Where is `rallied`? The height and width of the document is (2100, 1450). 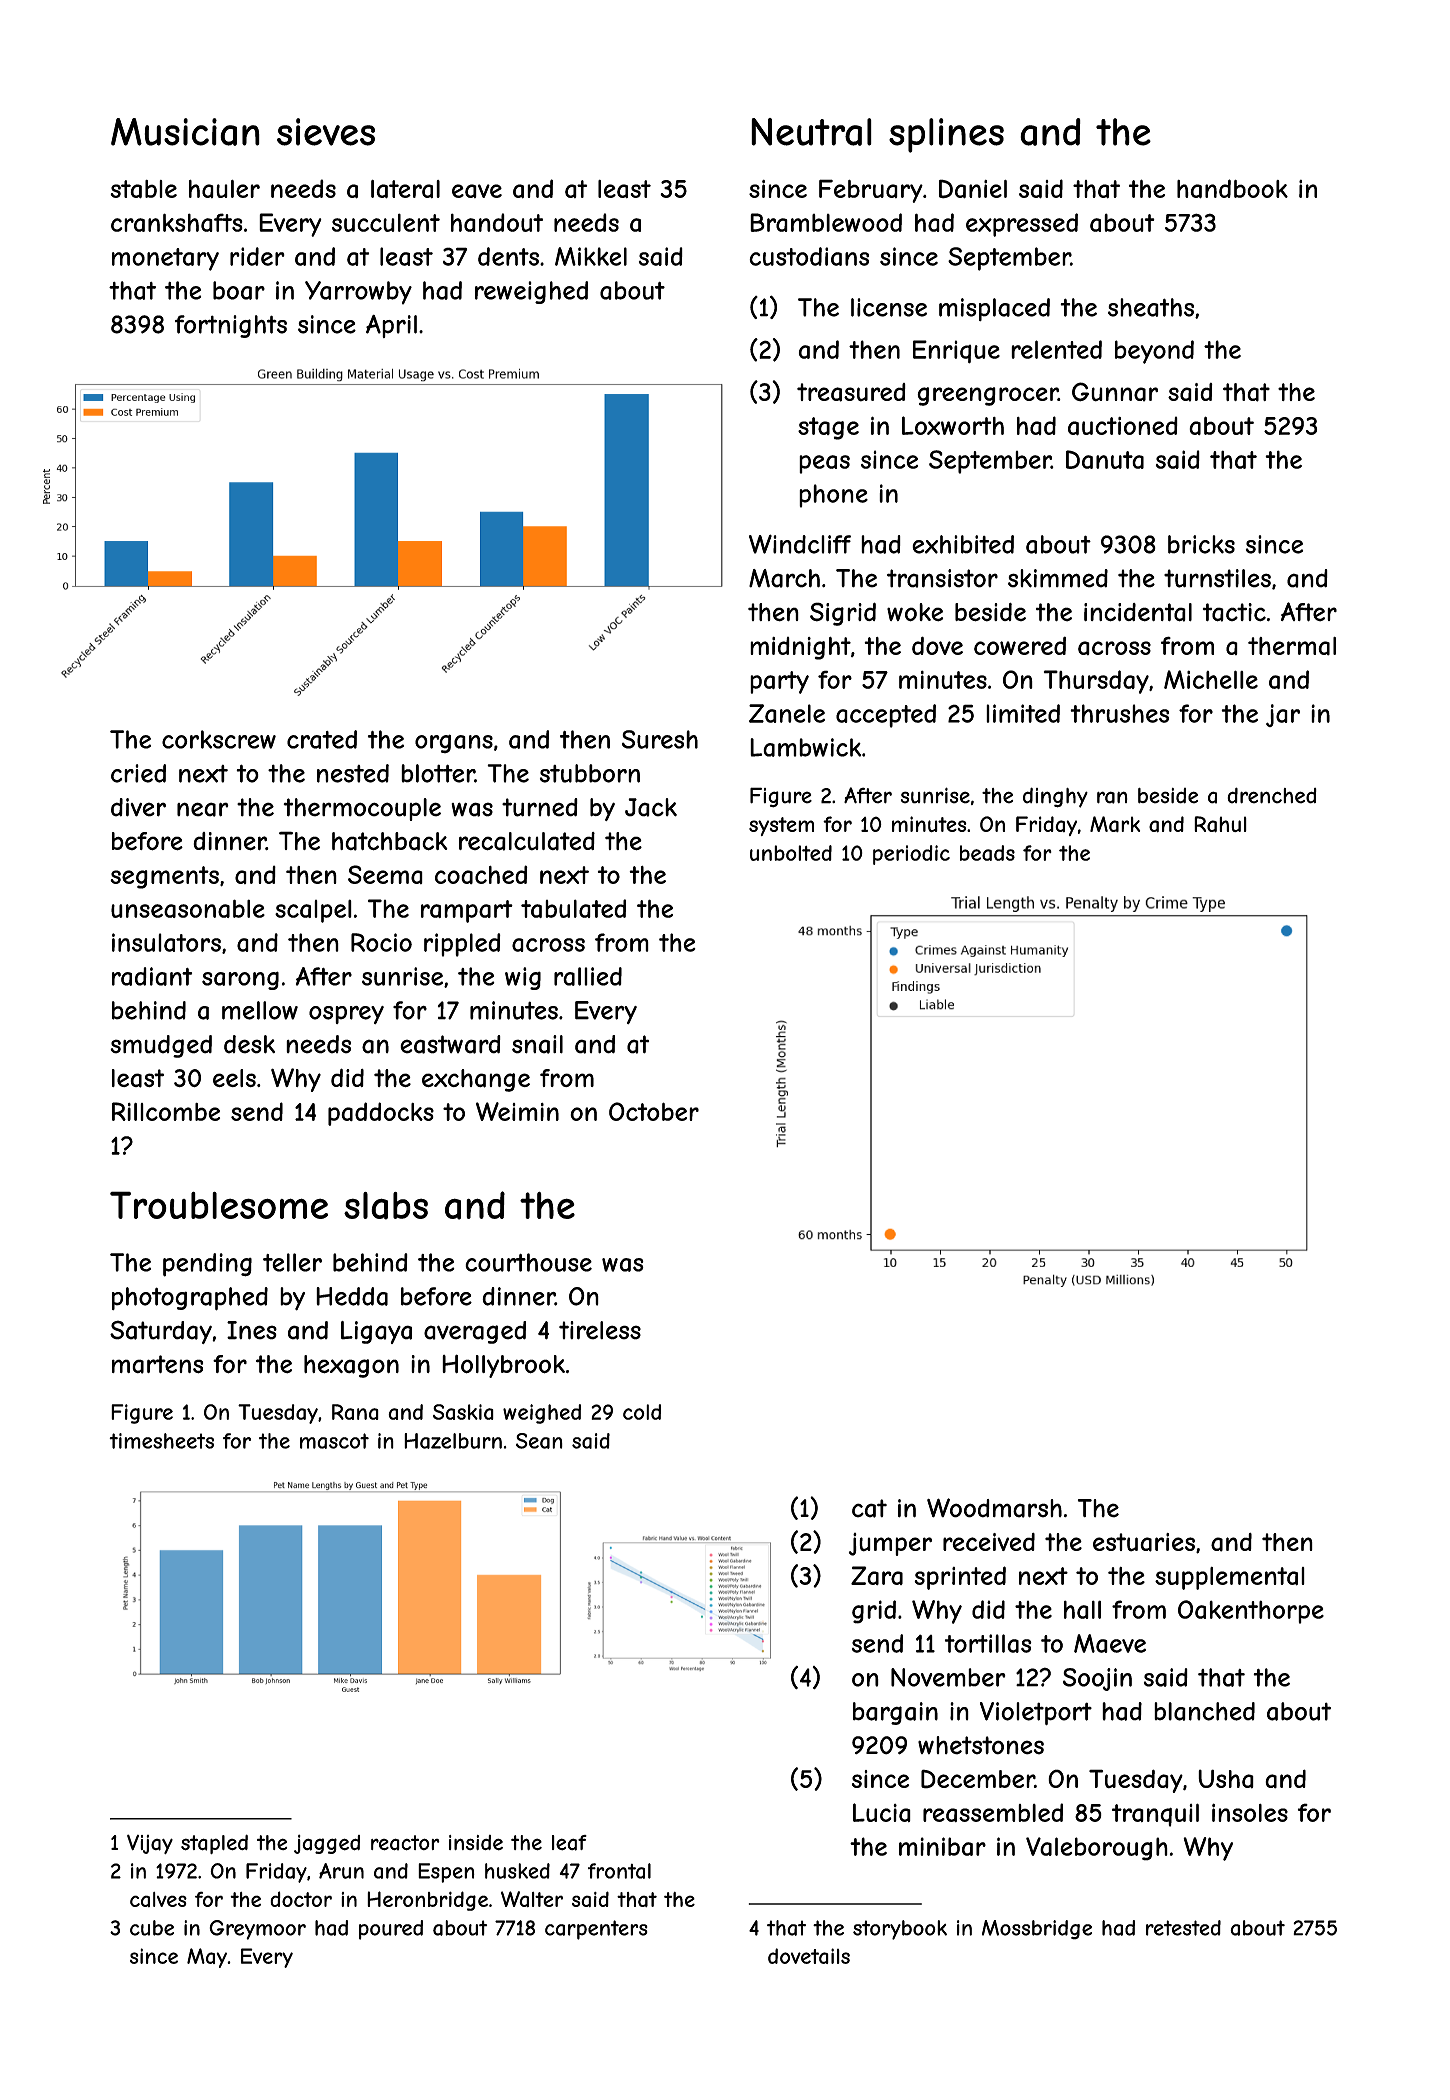
rallied is located at coordinates (588, 976).
